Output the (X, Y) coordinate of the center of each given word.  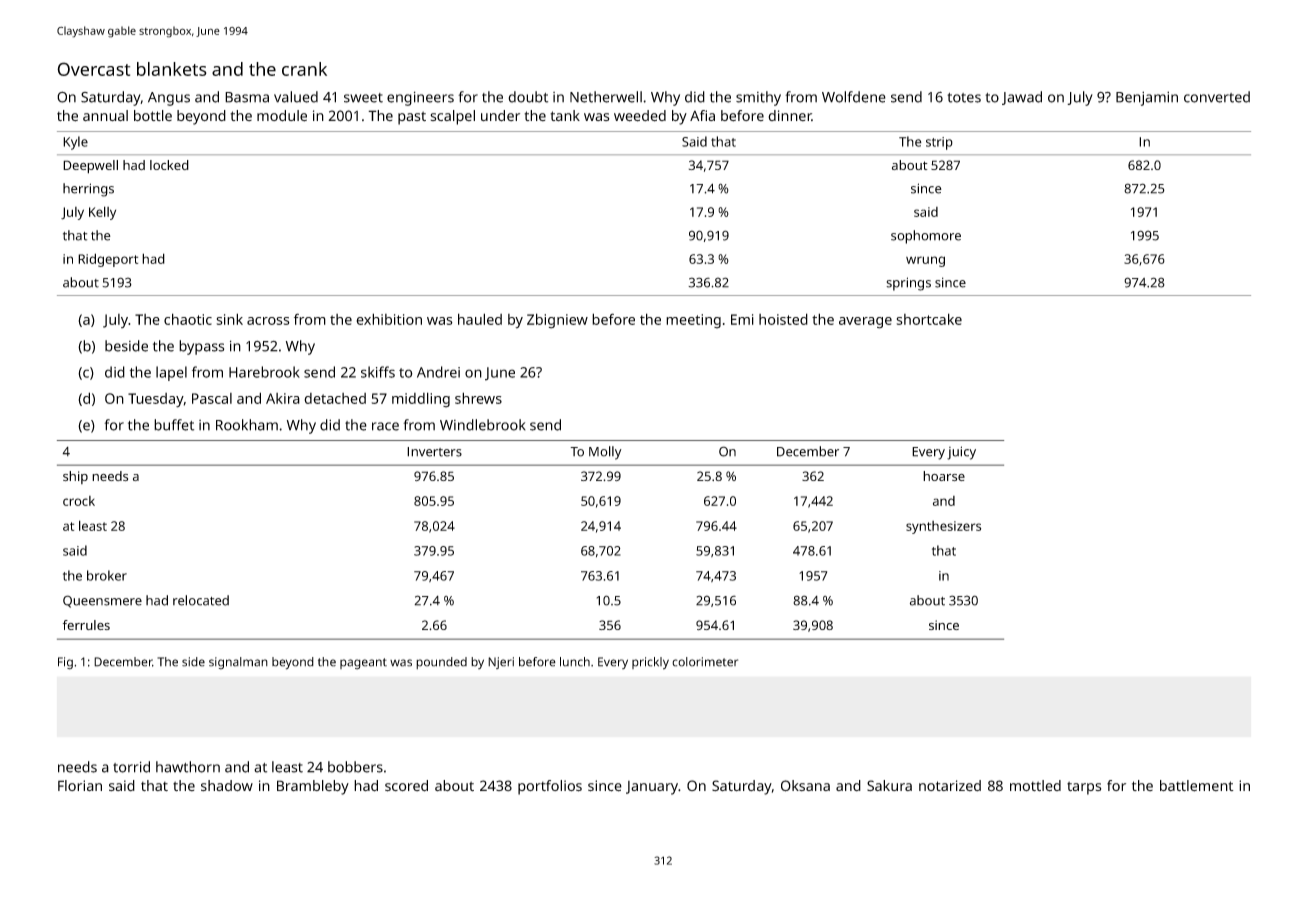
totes (964, 98)
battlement (1197, 786)
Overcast (93, 69)
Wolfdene (854, 97)
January (652, 788)
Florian (80, 785)
